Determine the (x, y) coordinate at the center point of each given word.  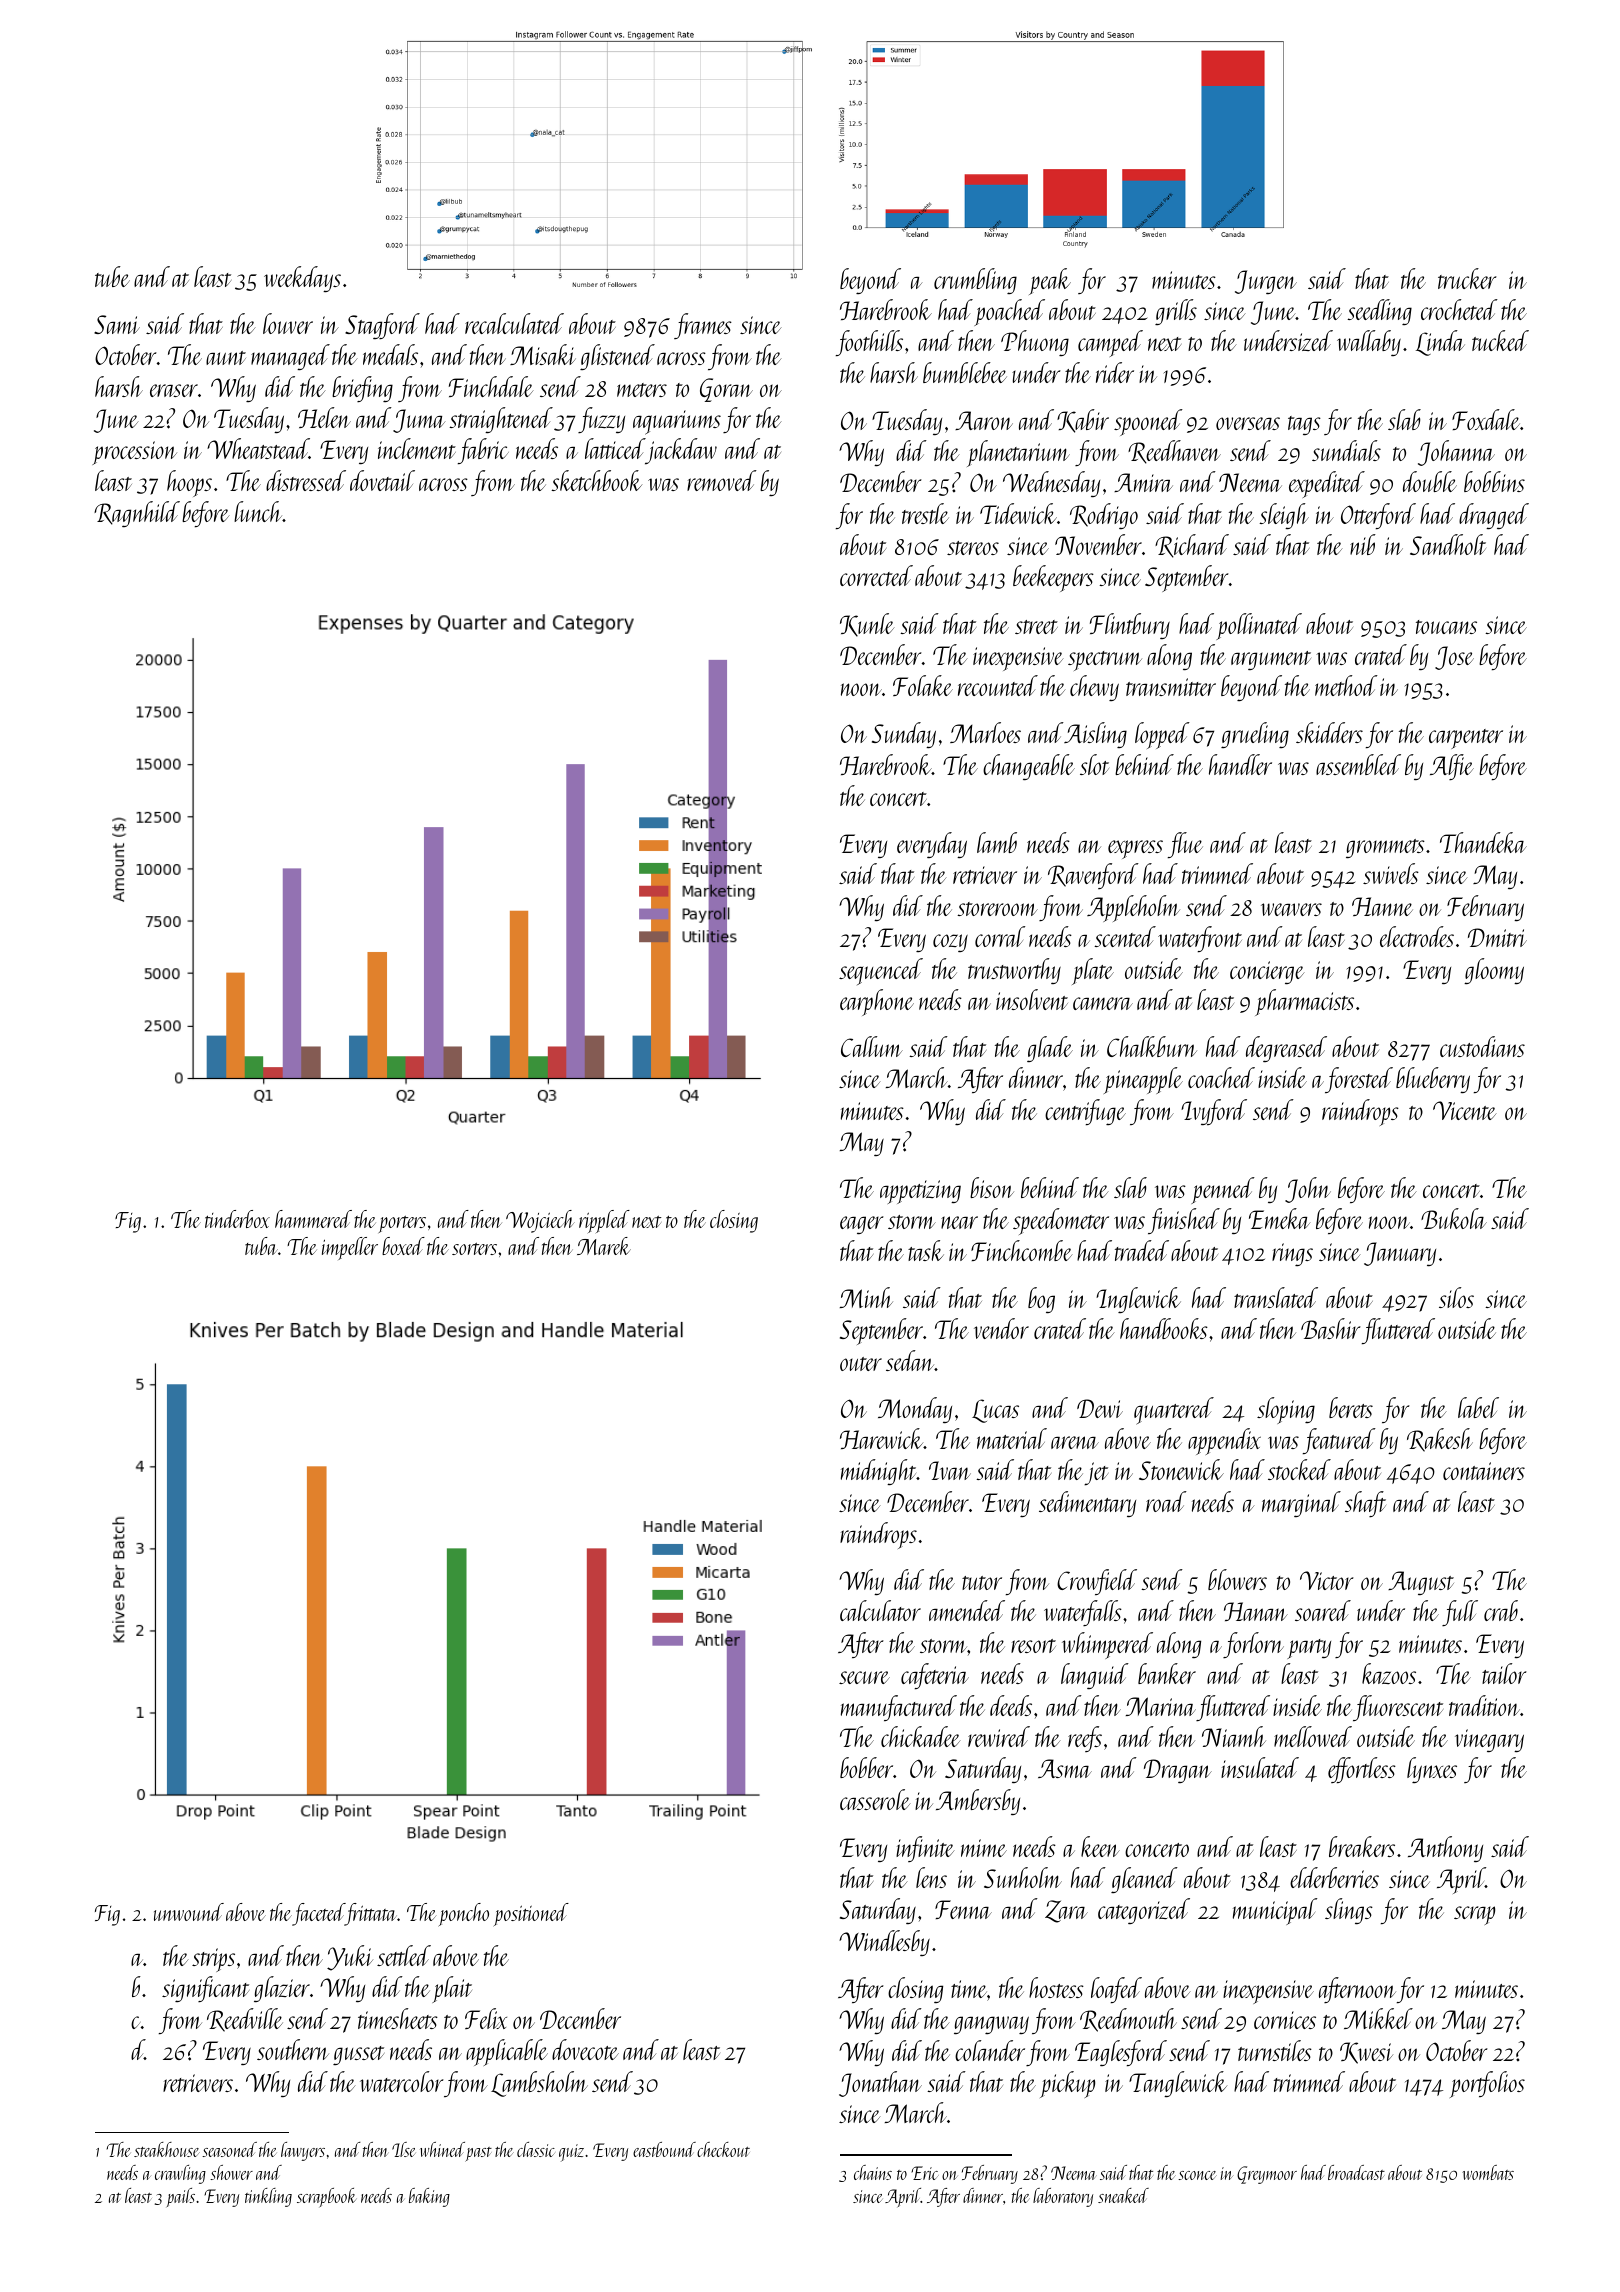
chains (873, 2172)
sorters (474, 1249)
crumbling (975, 281)
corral (1000, 936)
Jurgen (1266, 282)
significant (205, 1989)
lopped (1162, 735)
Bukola (1454, 1218)
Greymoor (1267, 2175)
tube (112, 276)
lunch (258, 511)
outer (861, 1364)
